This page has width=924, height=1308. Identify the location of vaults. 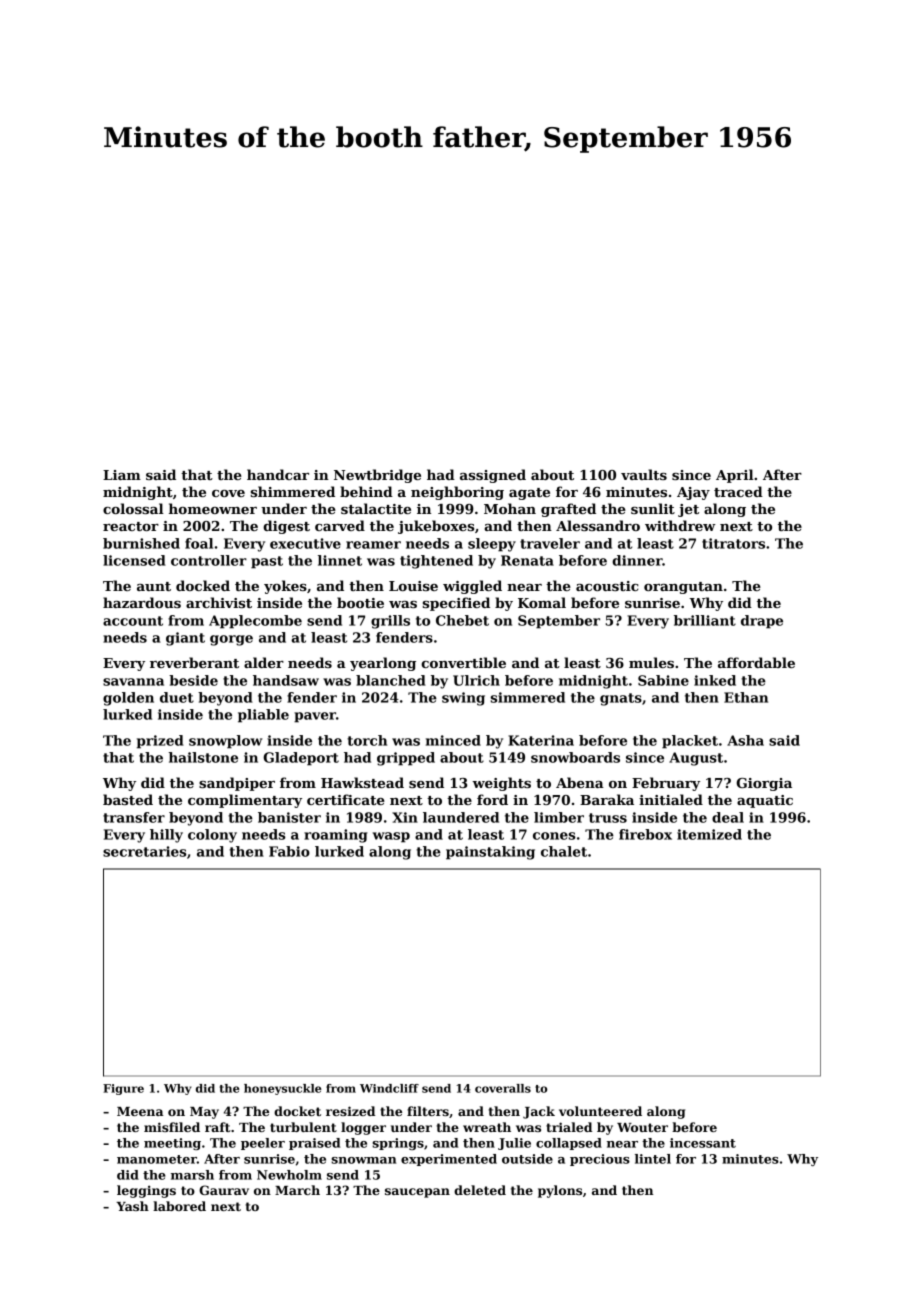
(644, 474).
